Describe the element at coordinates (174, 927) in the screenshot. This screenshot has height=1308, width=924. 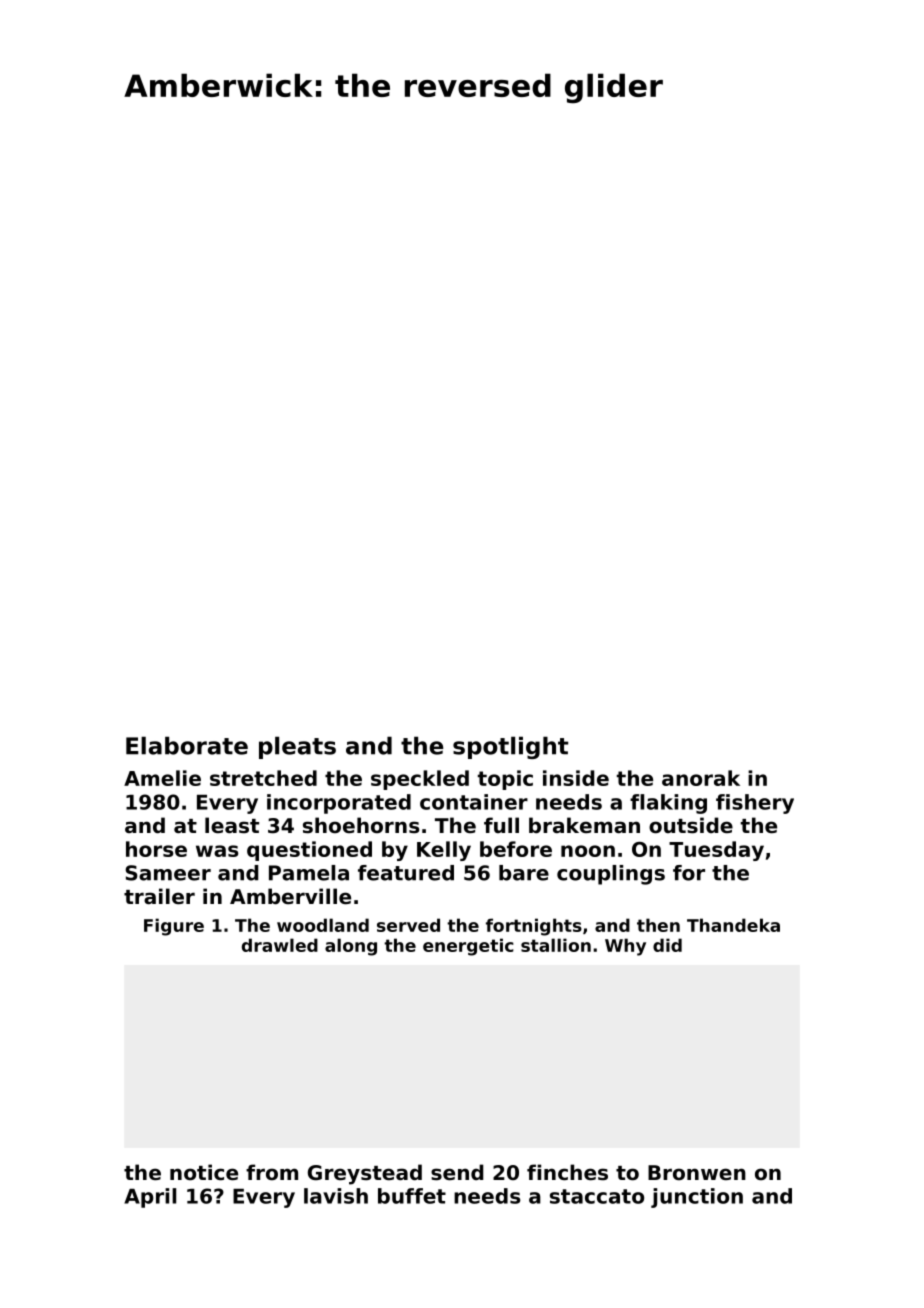
I see `Figure` at that location.
